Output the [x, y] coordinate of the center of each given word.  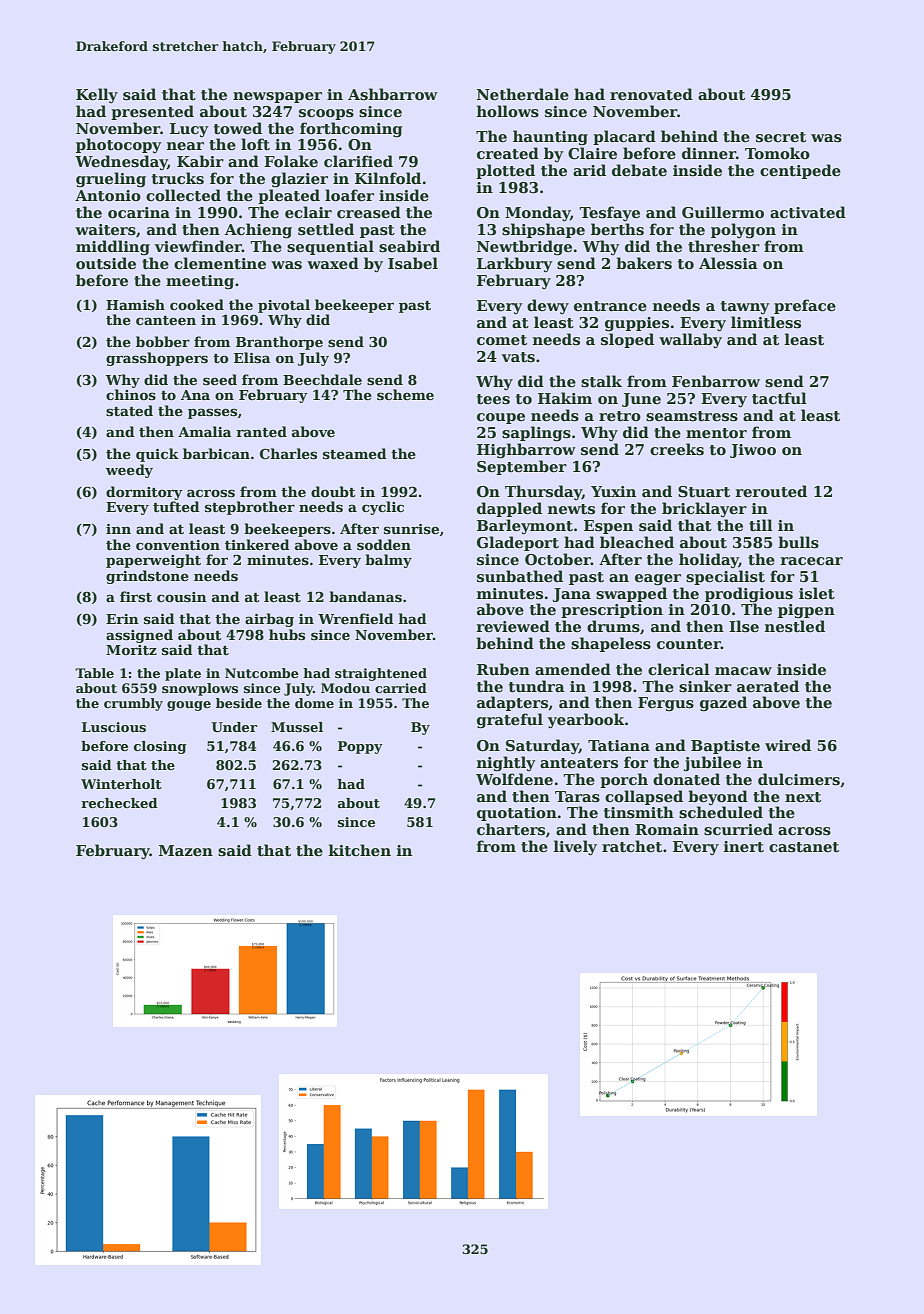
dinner [709, 153]
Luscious [114, 727]
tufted [176, 506]
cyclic [383, 508]
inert [744, 846]
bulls [798, 542]
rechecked [119, 803]
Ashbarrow [393, 94]
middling [113, 248]
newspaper [277, 97]
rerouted [771, 491]
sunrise [411, 529]
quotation [517, 814]
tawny [745, 307]
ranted [261, 431]
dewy [548, 306]
